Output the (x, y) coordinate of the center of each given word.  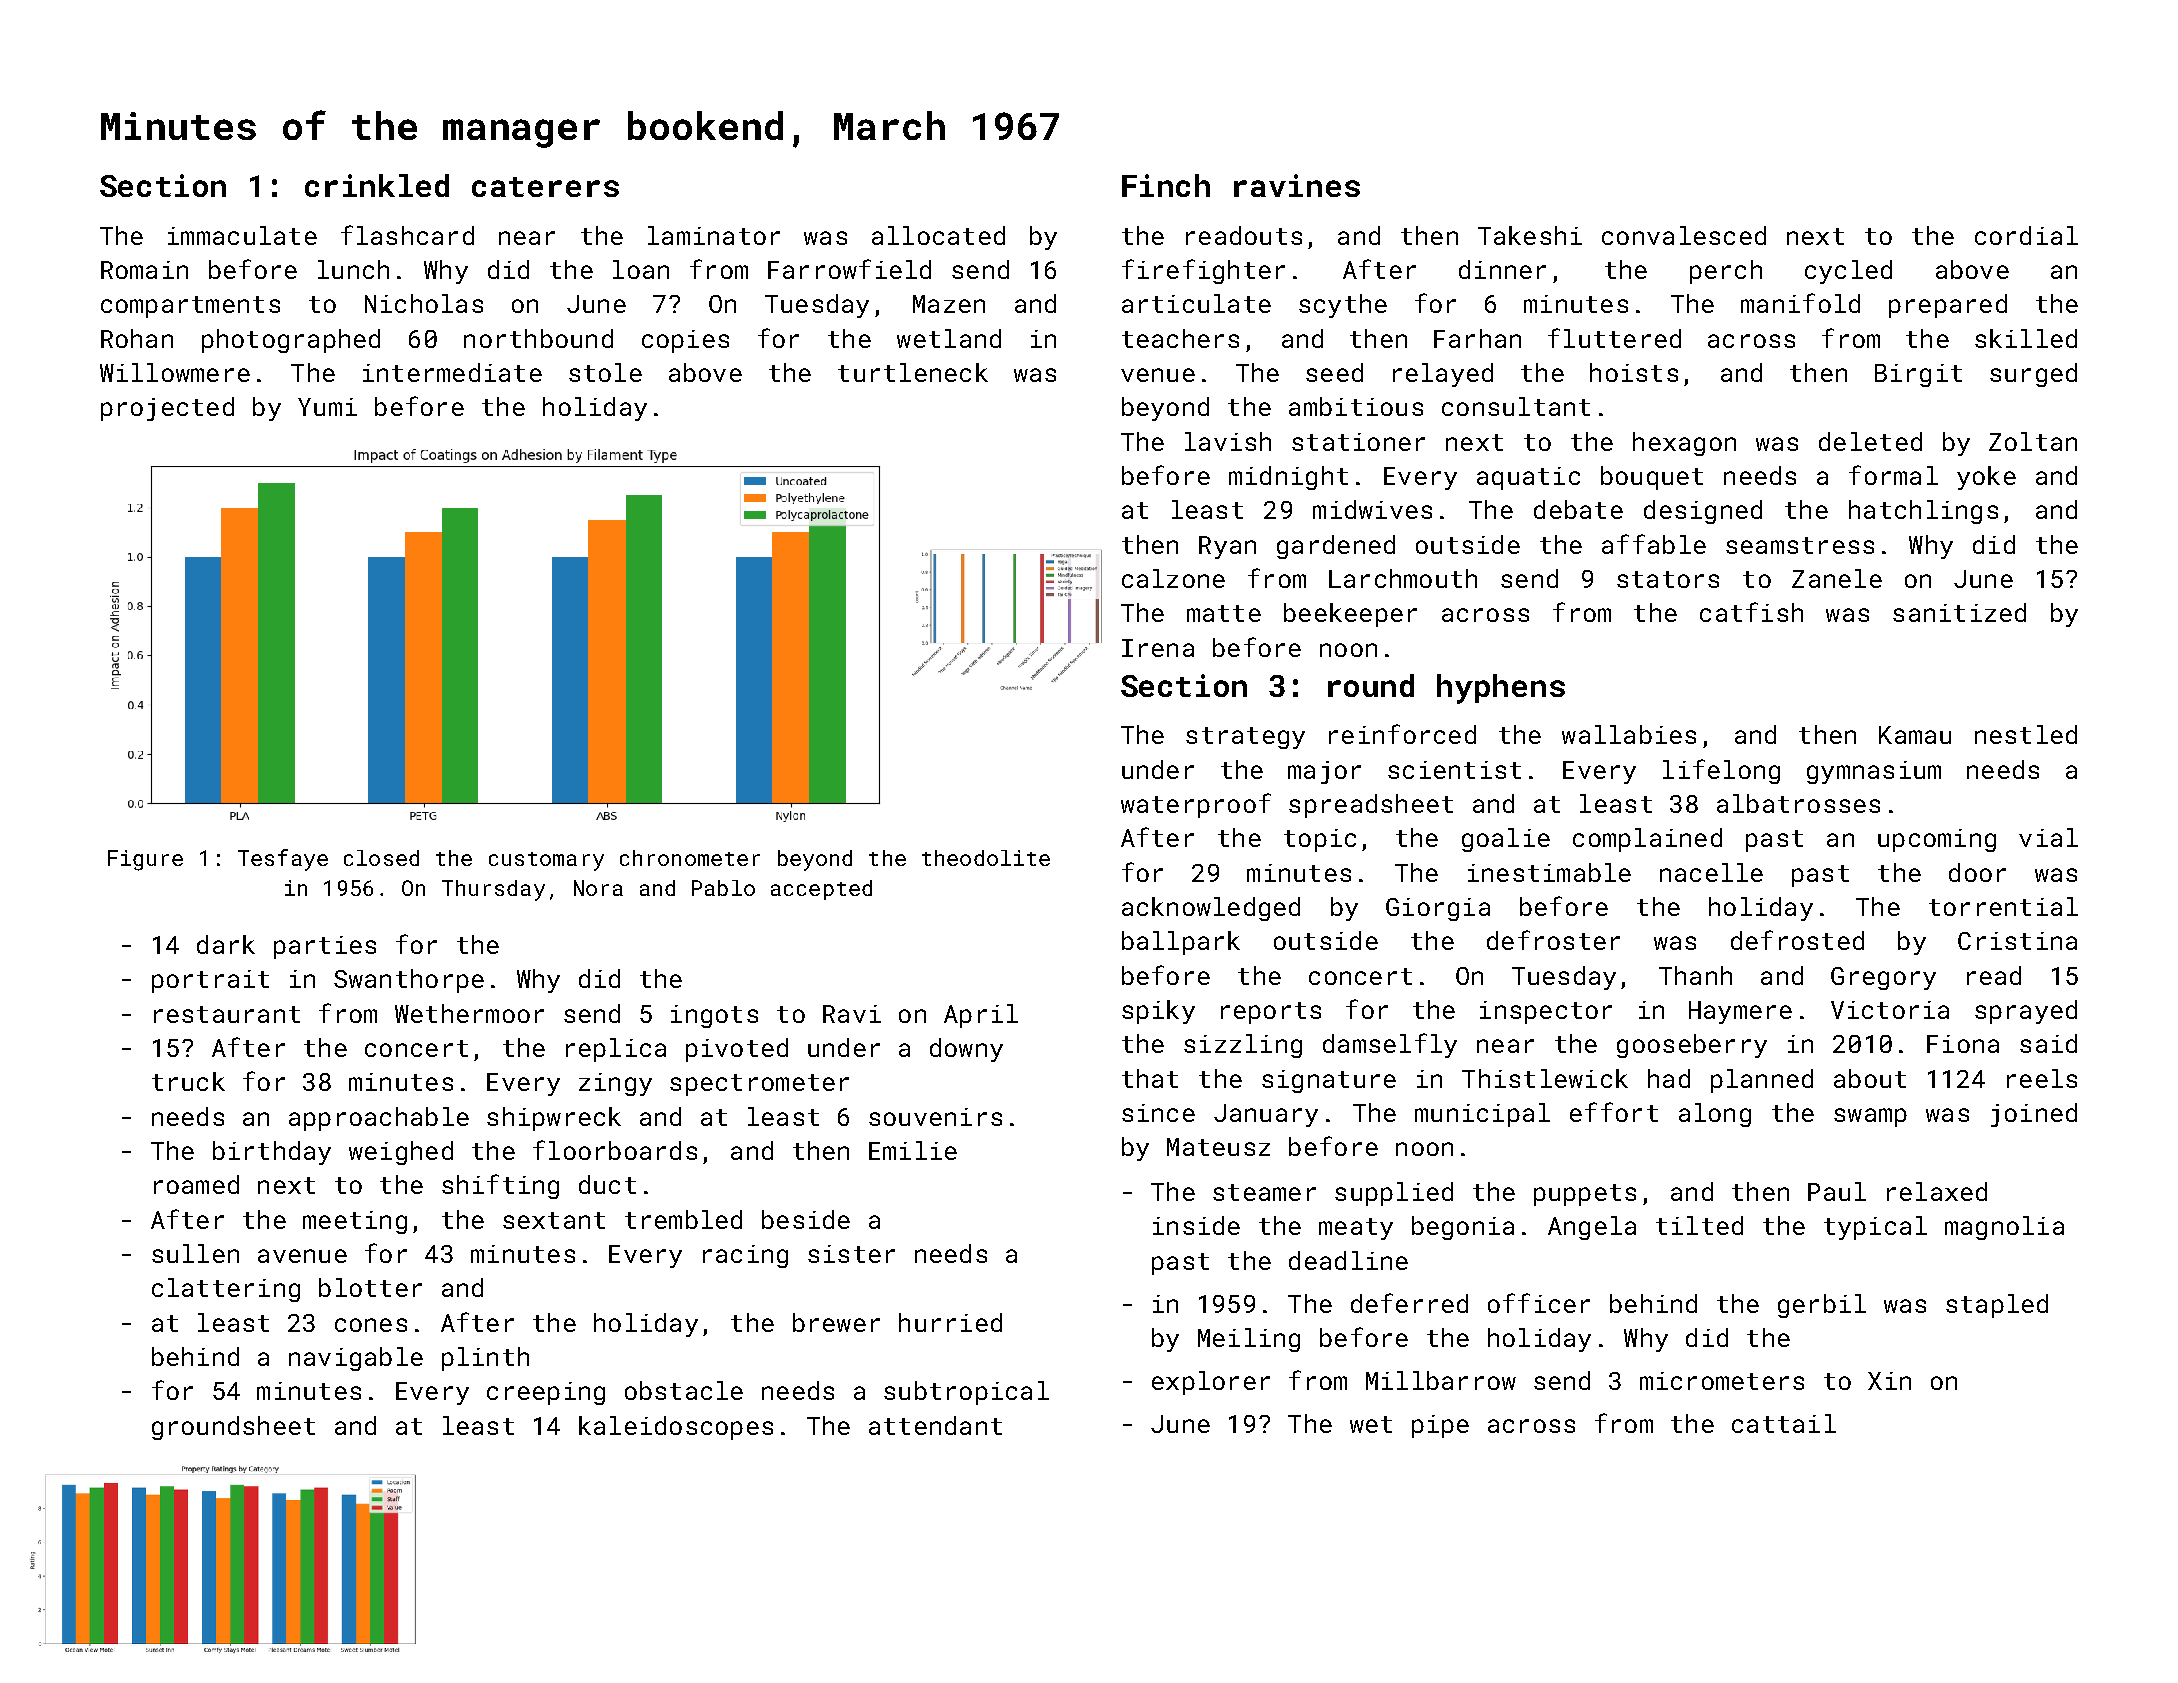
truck (188, 1081)
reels (2042, 1078)
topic (1320, 840)
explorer (1211, 1383)
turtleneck (913, 372)
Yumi (327, 407)
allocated (938, 235)
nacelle (1711, 872)
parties (325, 947)
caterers (545, 187)
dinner (1502, 269)
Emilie (913, 1150)
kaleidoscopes (676, 1428)
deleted (1870, 441)
